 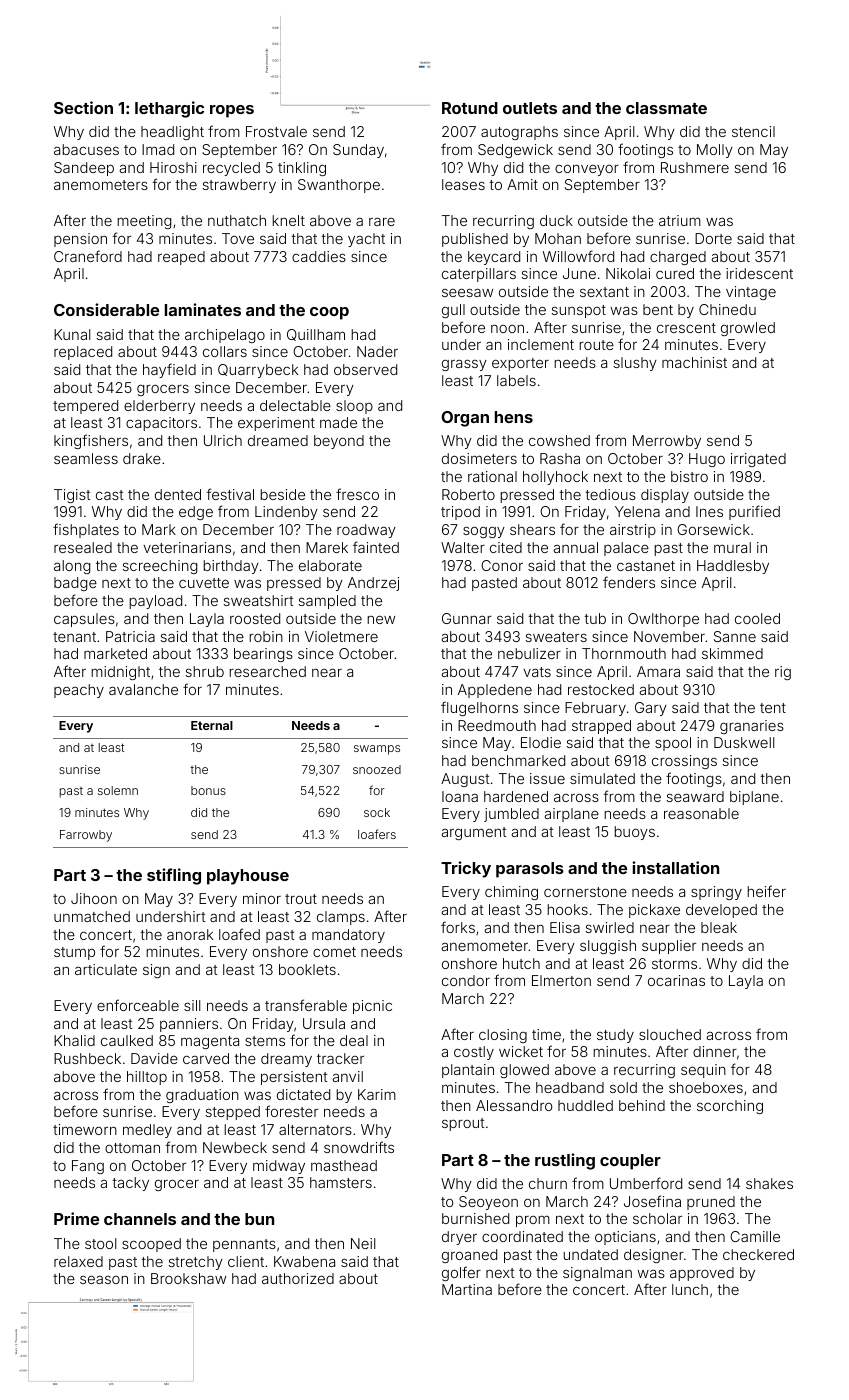 I want to click on ropes, so click(x=232, y=111).
